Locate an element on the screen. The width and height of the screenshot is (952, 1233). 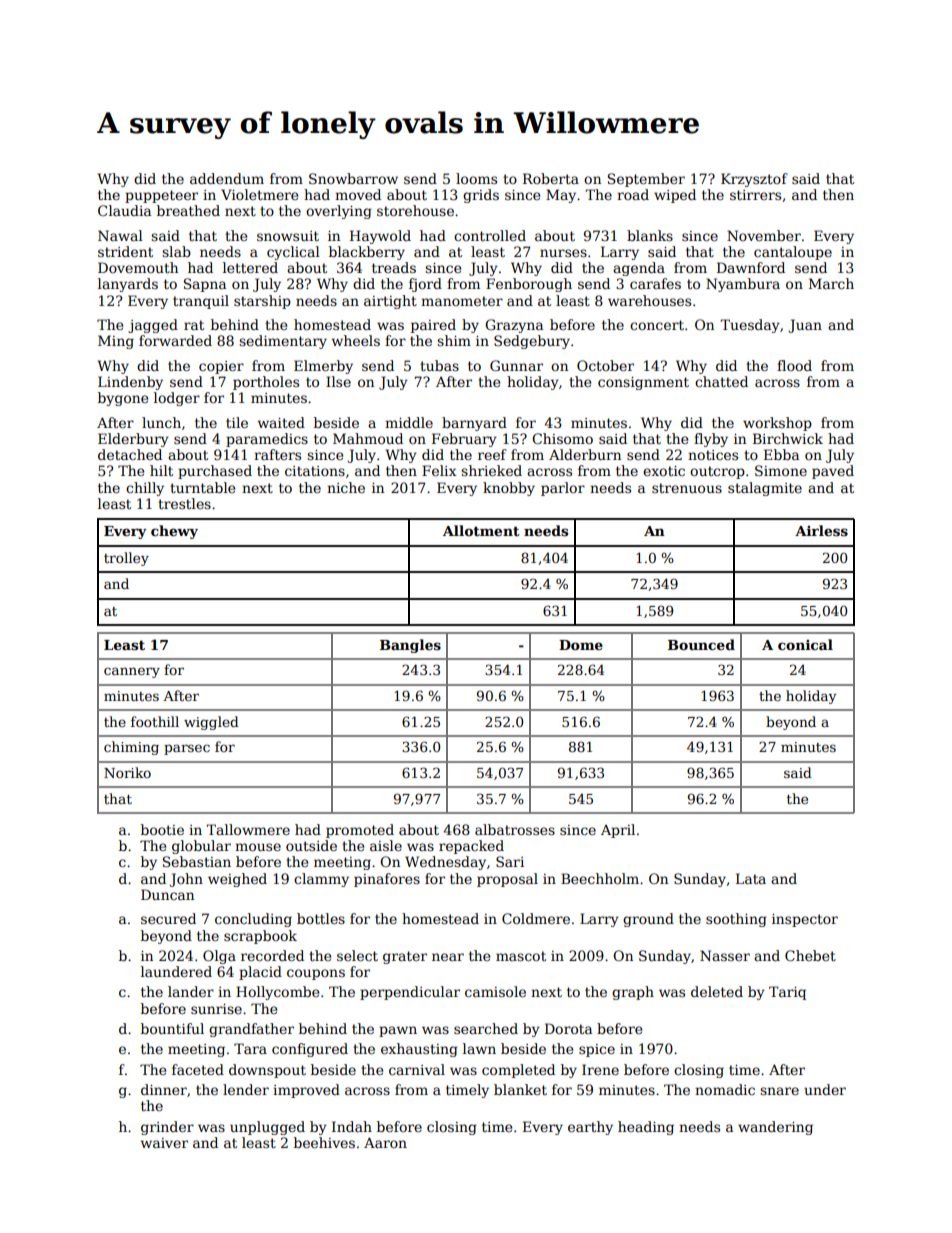
beehives is located at coordinates (324, 1142).
